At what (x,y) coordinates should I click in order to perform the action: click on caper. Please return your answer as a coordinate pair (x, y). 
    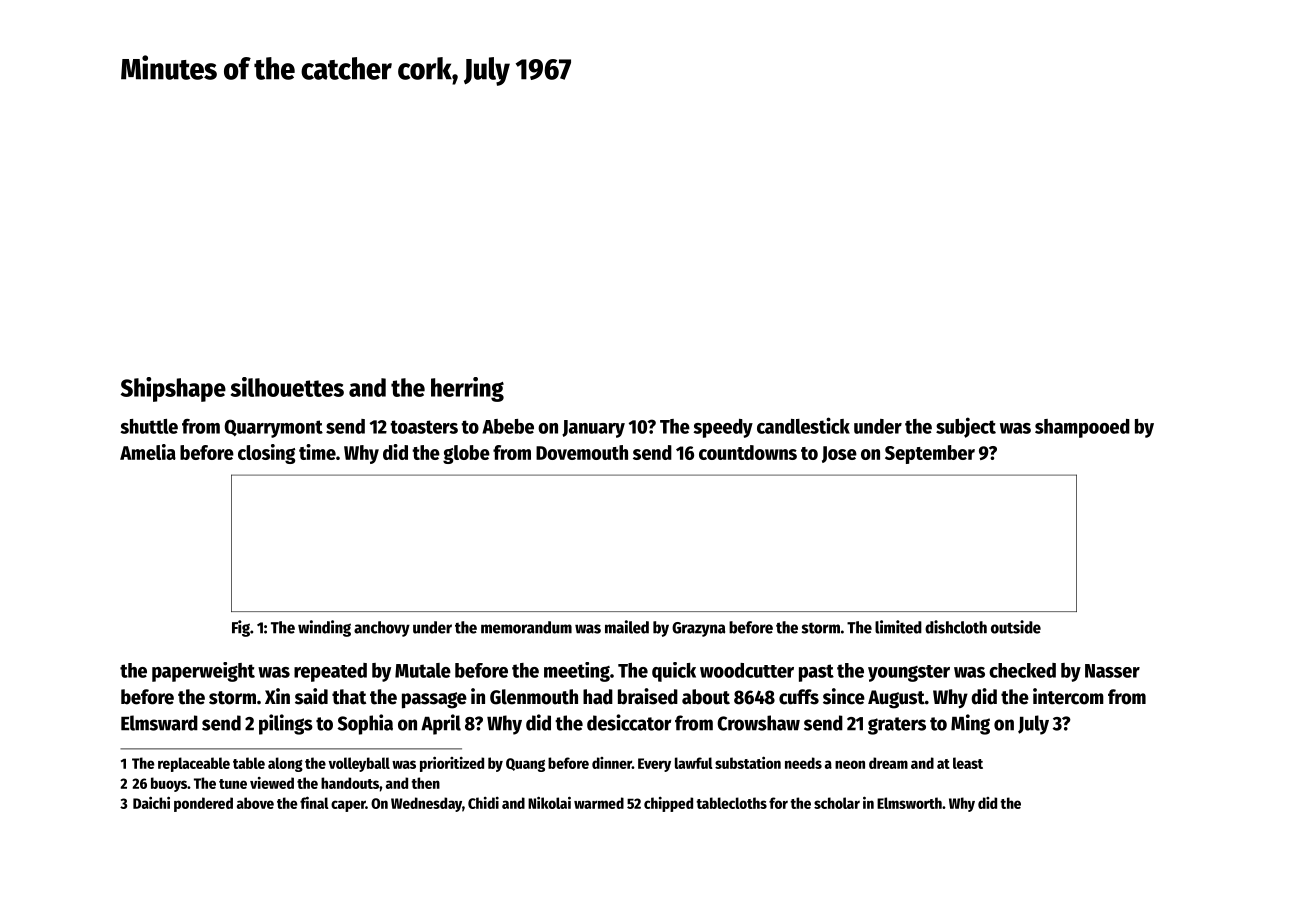
    Looking at the image, I should click on (348, 806).
